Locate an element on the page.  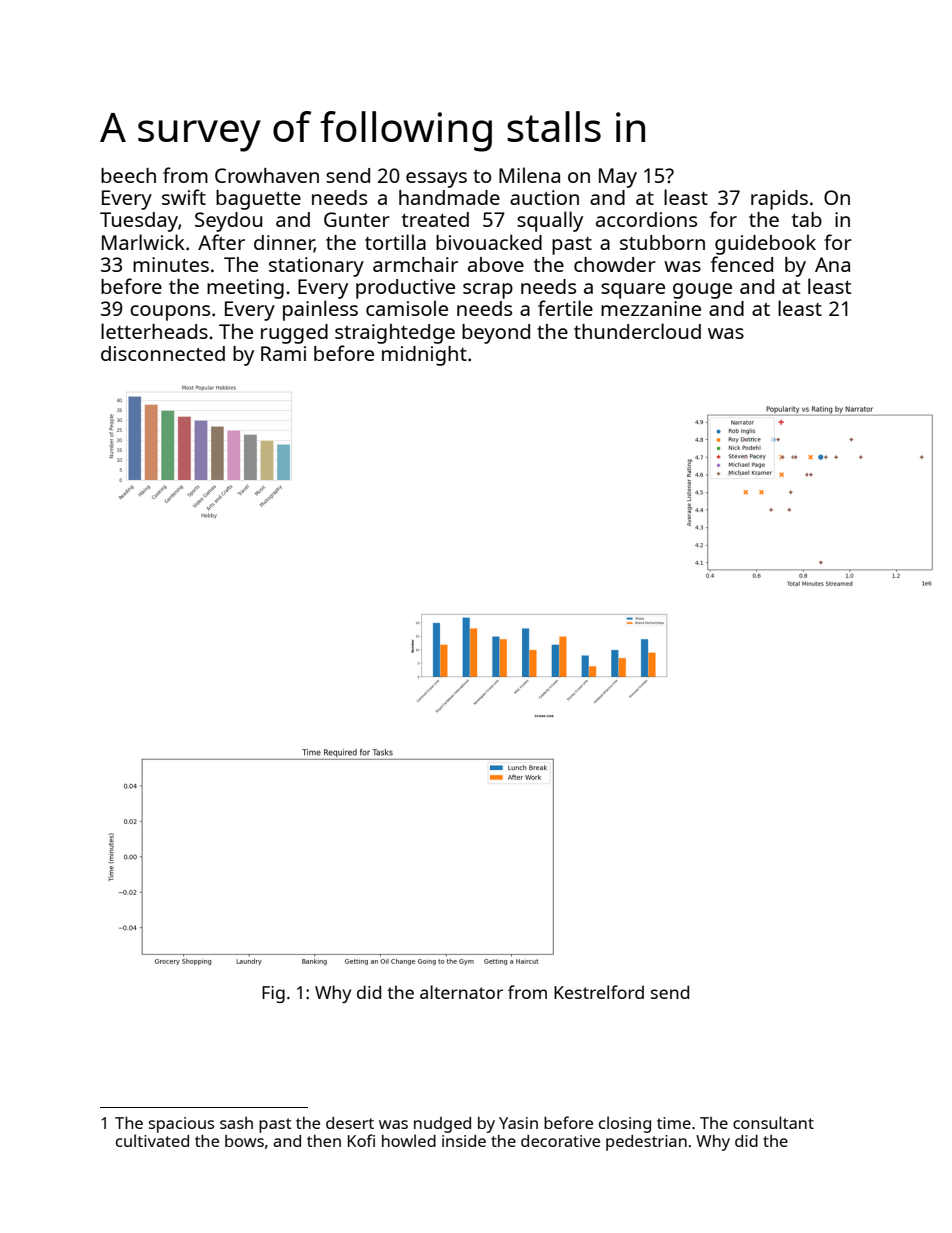
armchair is located at coordinates (415, 264).
